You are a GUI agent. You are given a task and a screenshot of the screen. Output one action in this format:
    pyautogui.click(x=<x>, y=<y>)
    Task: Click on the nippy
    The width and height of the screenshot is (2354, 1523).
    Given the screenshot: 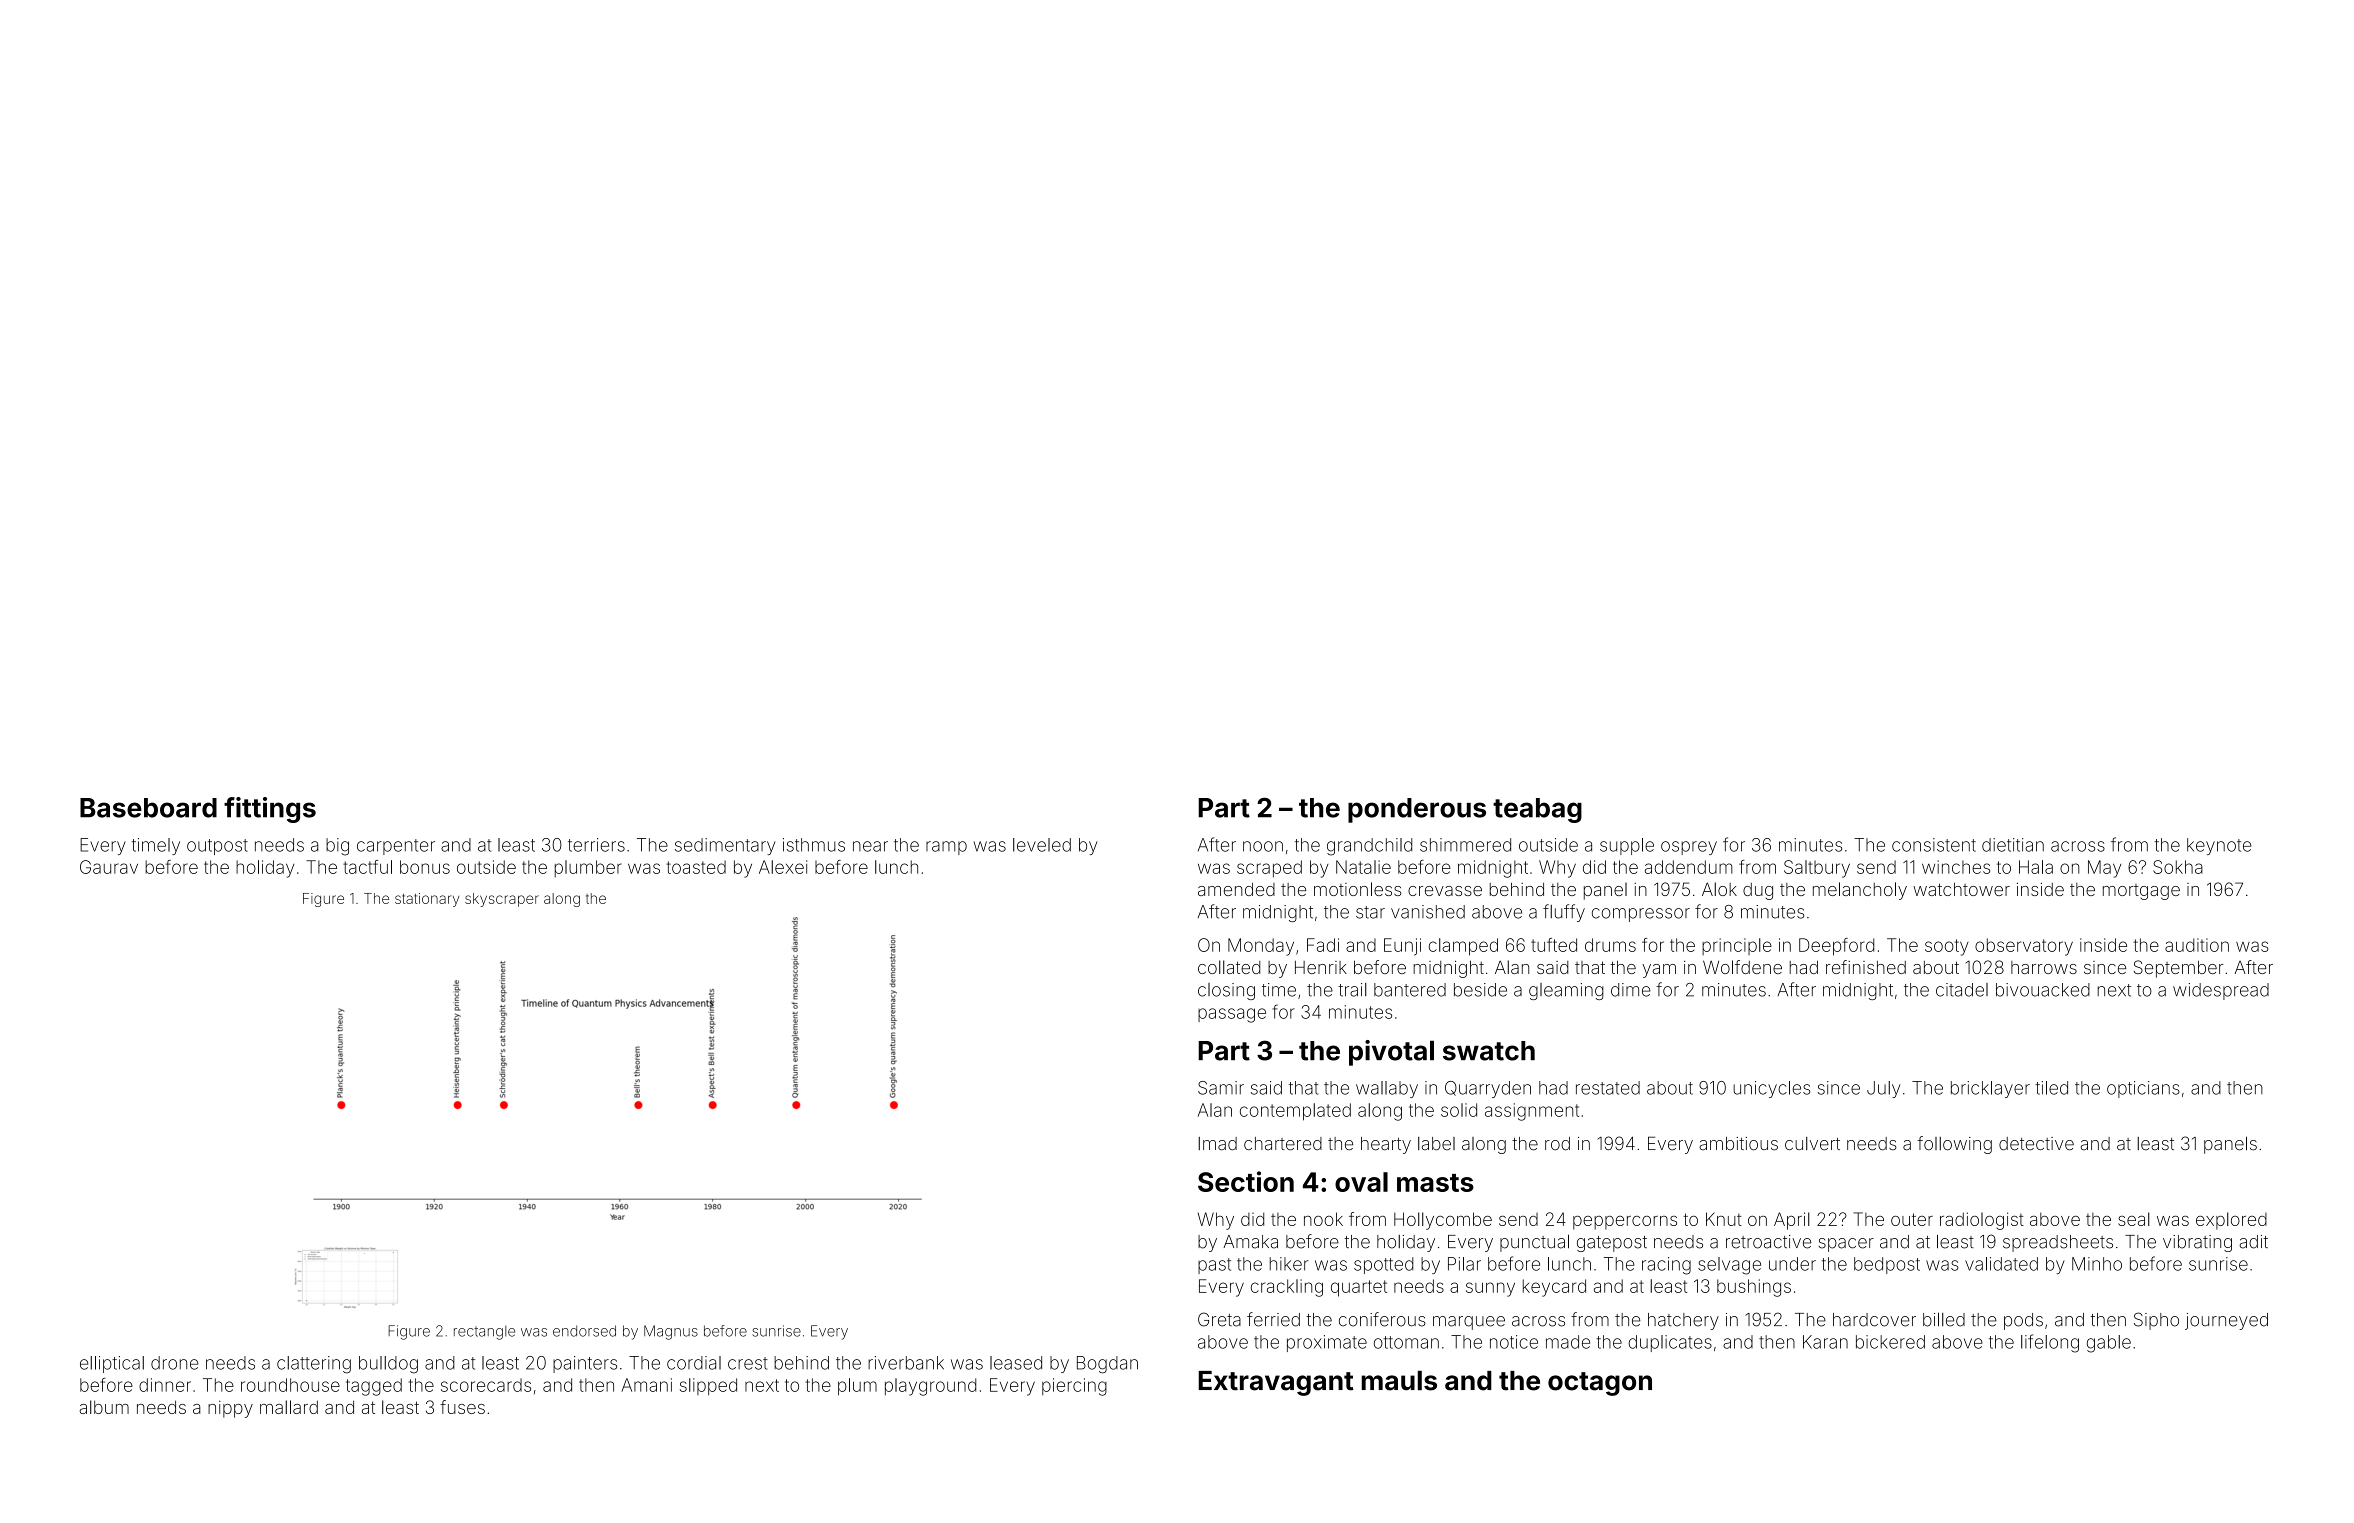 What is the action you would take?
    pyautogui.click(x=230, y=1409)
